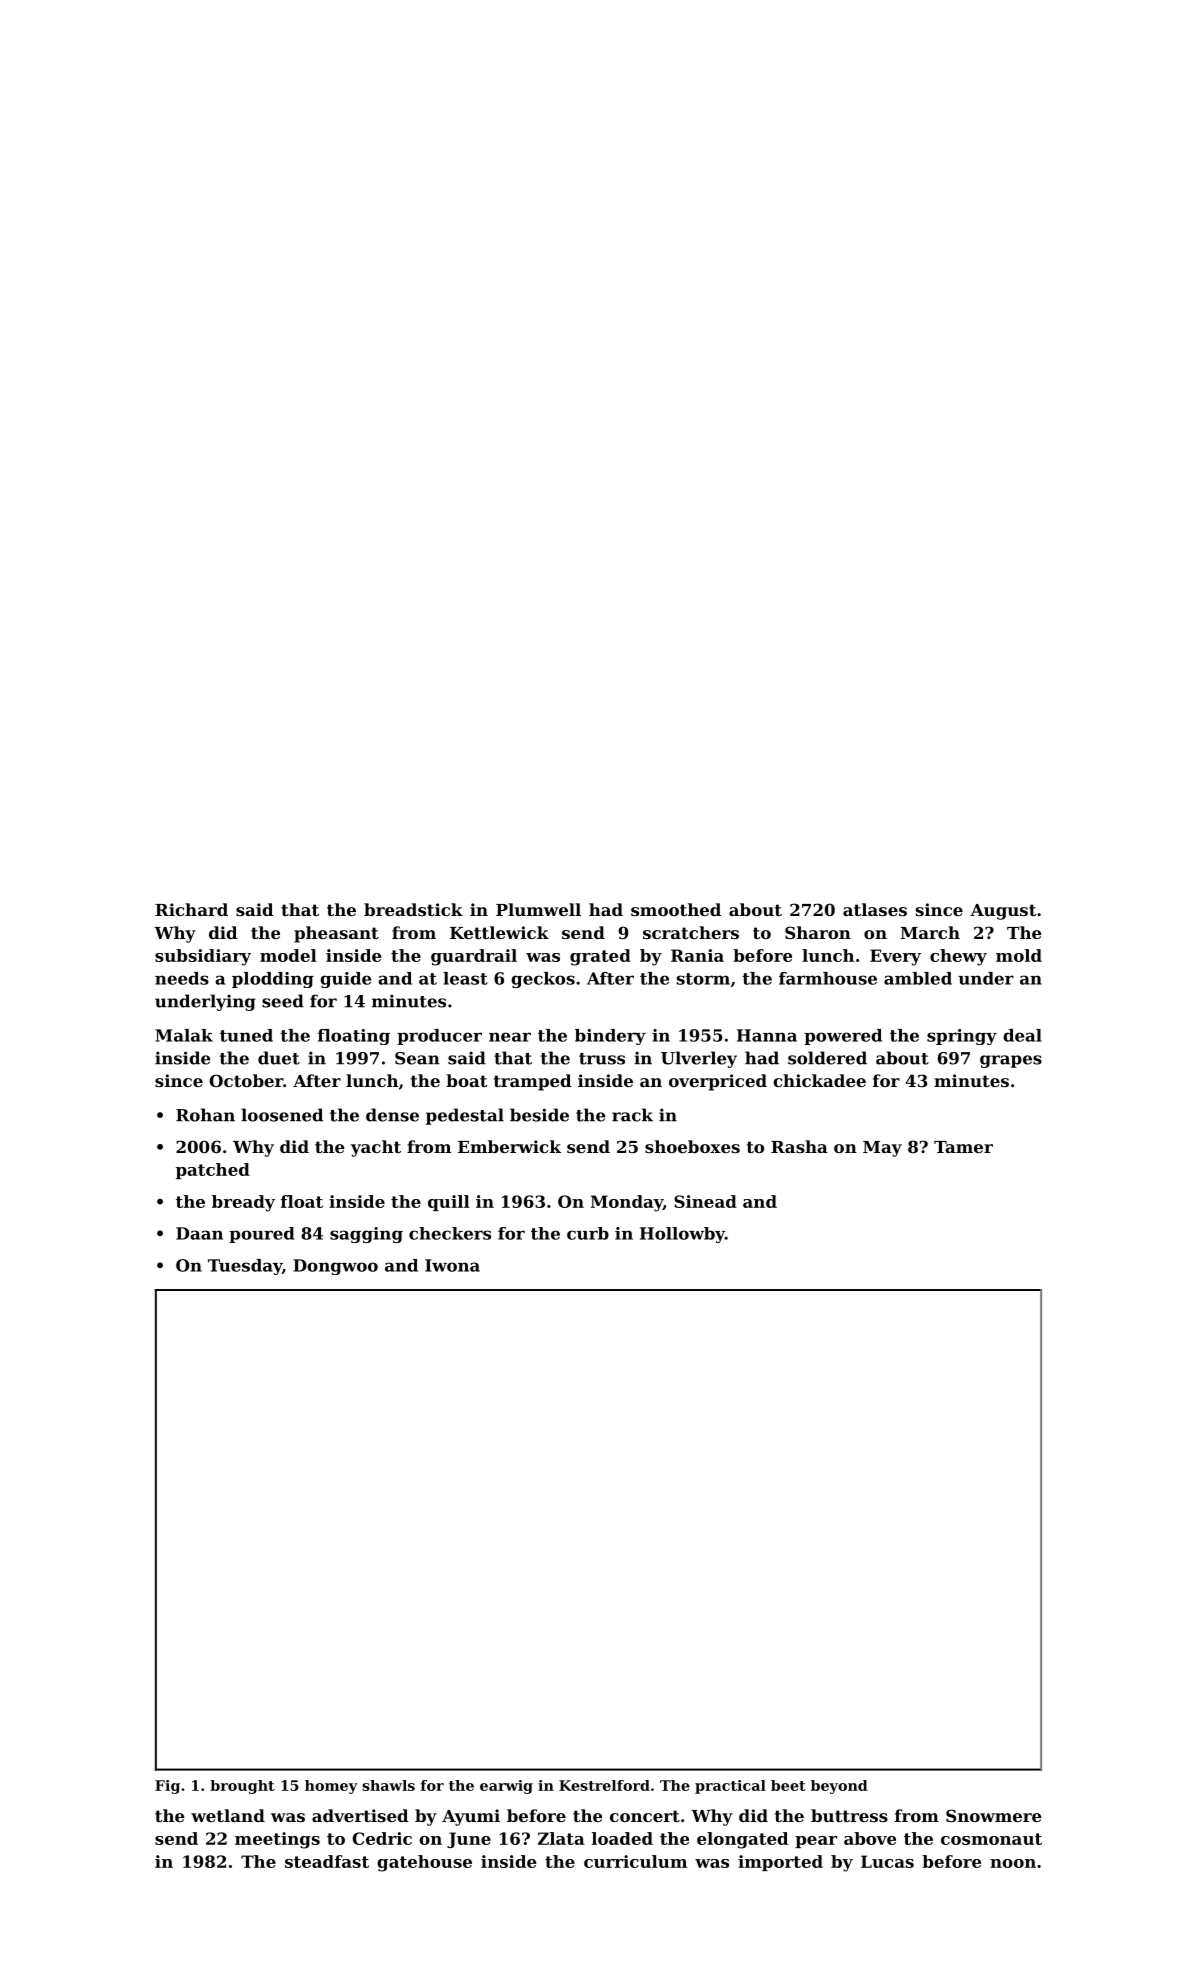  I want to click on Every, so click(895, 957).
